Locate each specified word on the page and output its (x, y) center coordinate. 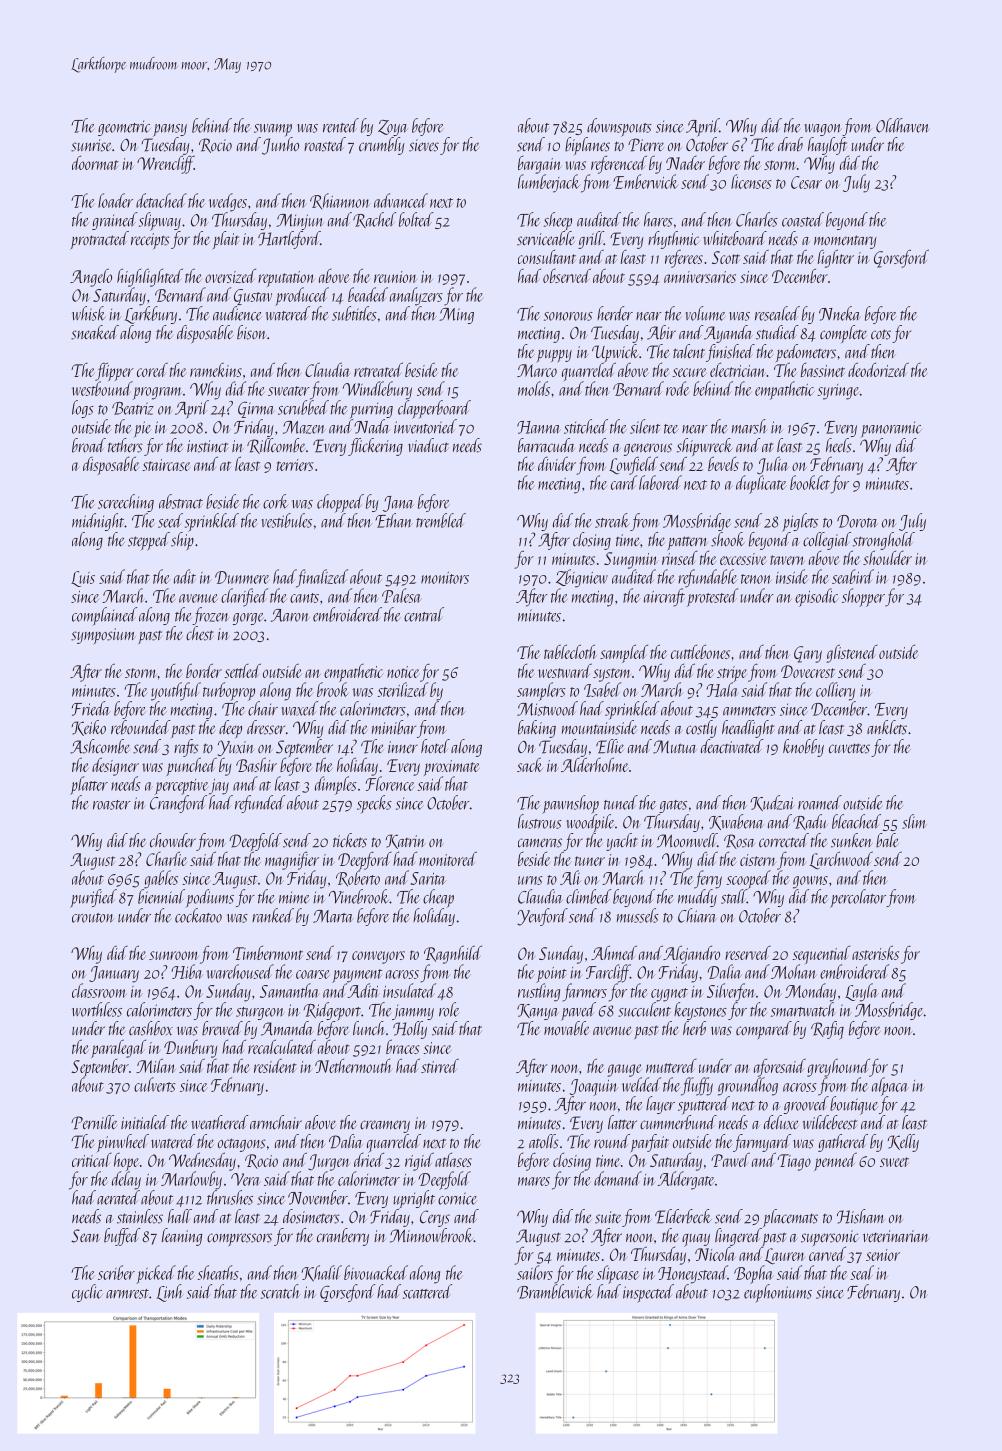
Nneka (839, 313)
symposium (103, 636)
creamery (385, 1126)
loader (115, 200)
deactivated (732, 746)
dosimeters (311, 1216)
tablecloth (570, 651)
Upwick (615, 353)
